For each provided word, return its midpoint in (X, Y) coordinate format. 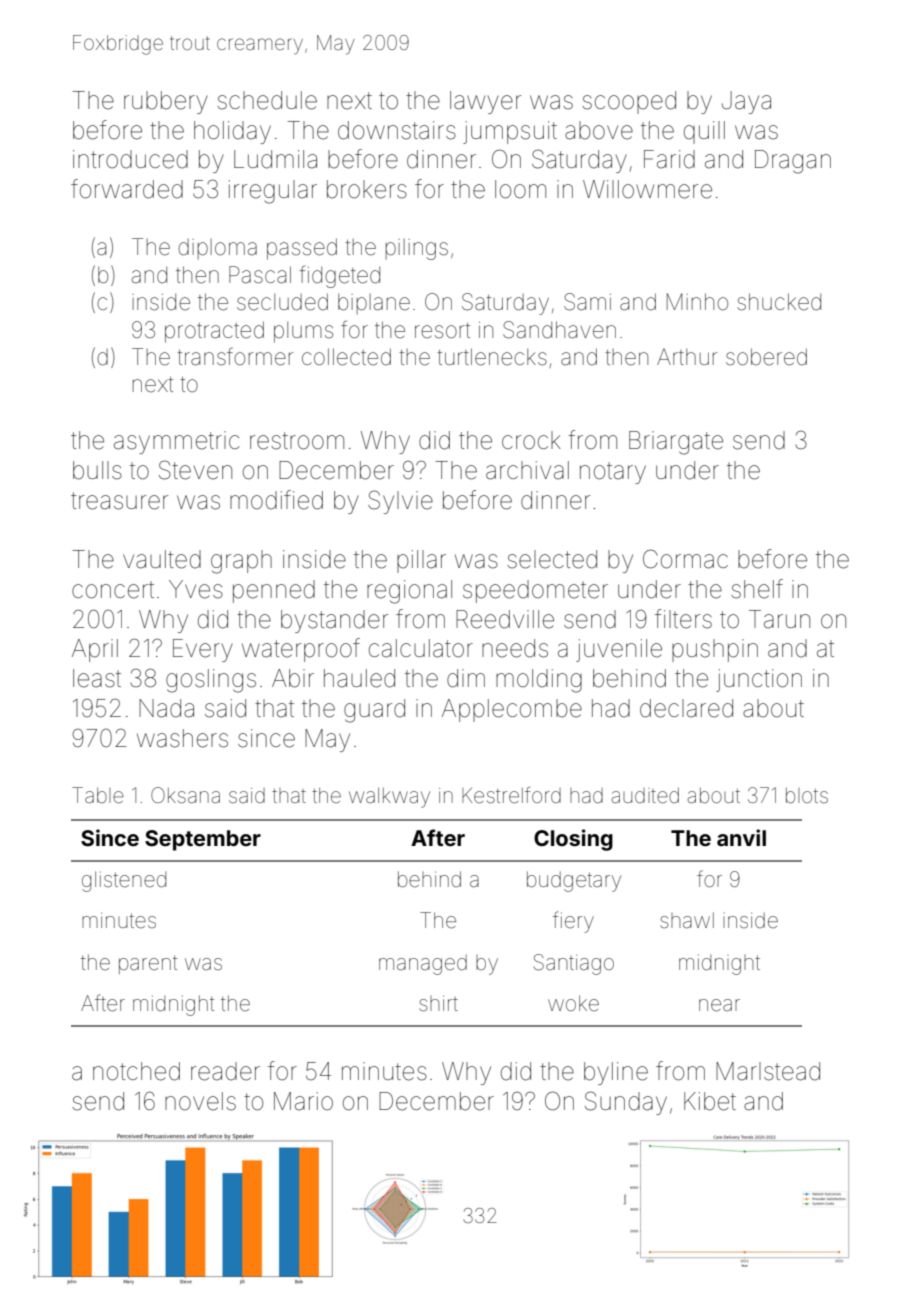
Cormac (685, 559)
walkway (389, 798)
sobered (766, 357)
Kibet (710, 1101)
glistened (124, 881)
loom (520, 189)
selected (552, 559)
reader (225, 1071)
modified (276, 500)
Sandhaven (559, 330)
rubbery (166, 102)
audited (645, 796)
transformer (235, 356)
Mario (303, 1101)
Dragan (793, 162)
